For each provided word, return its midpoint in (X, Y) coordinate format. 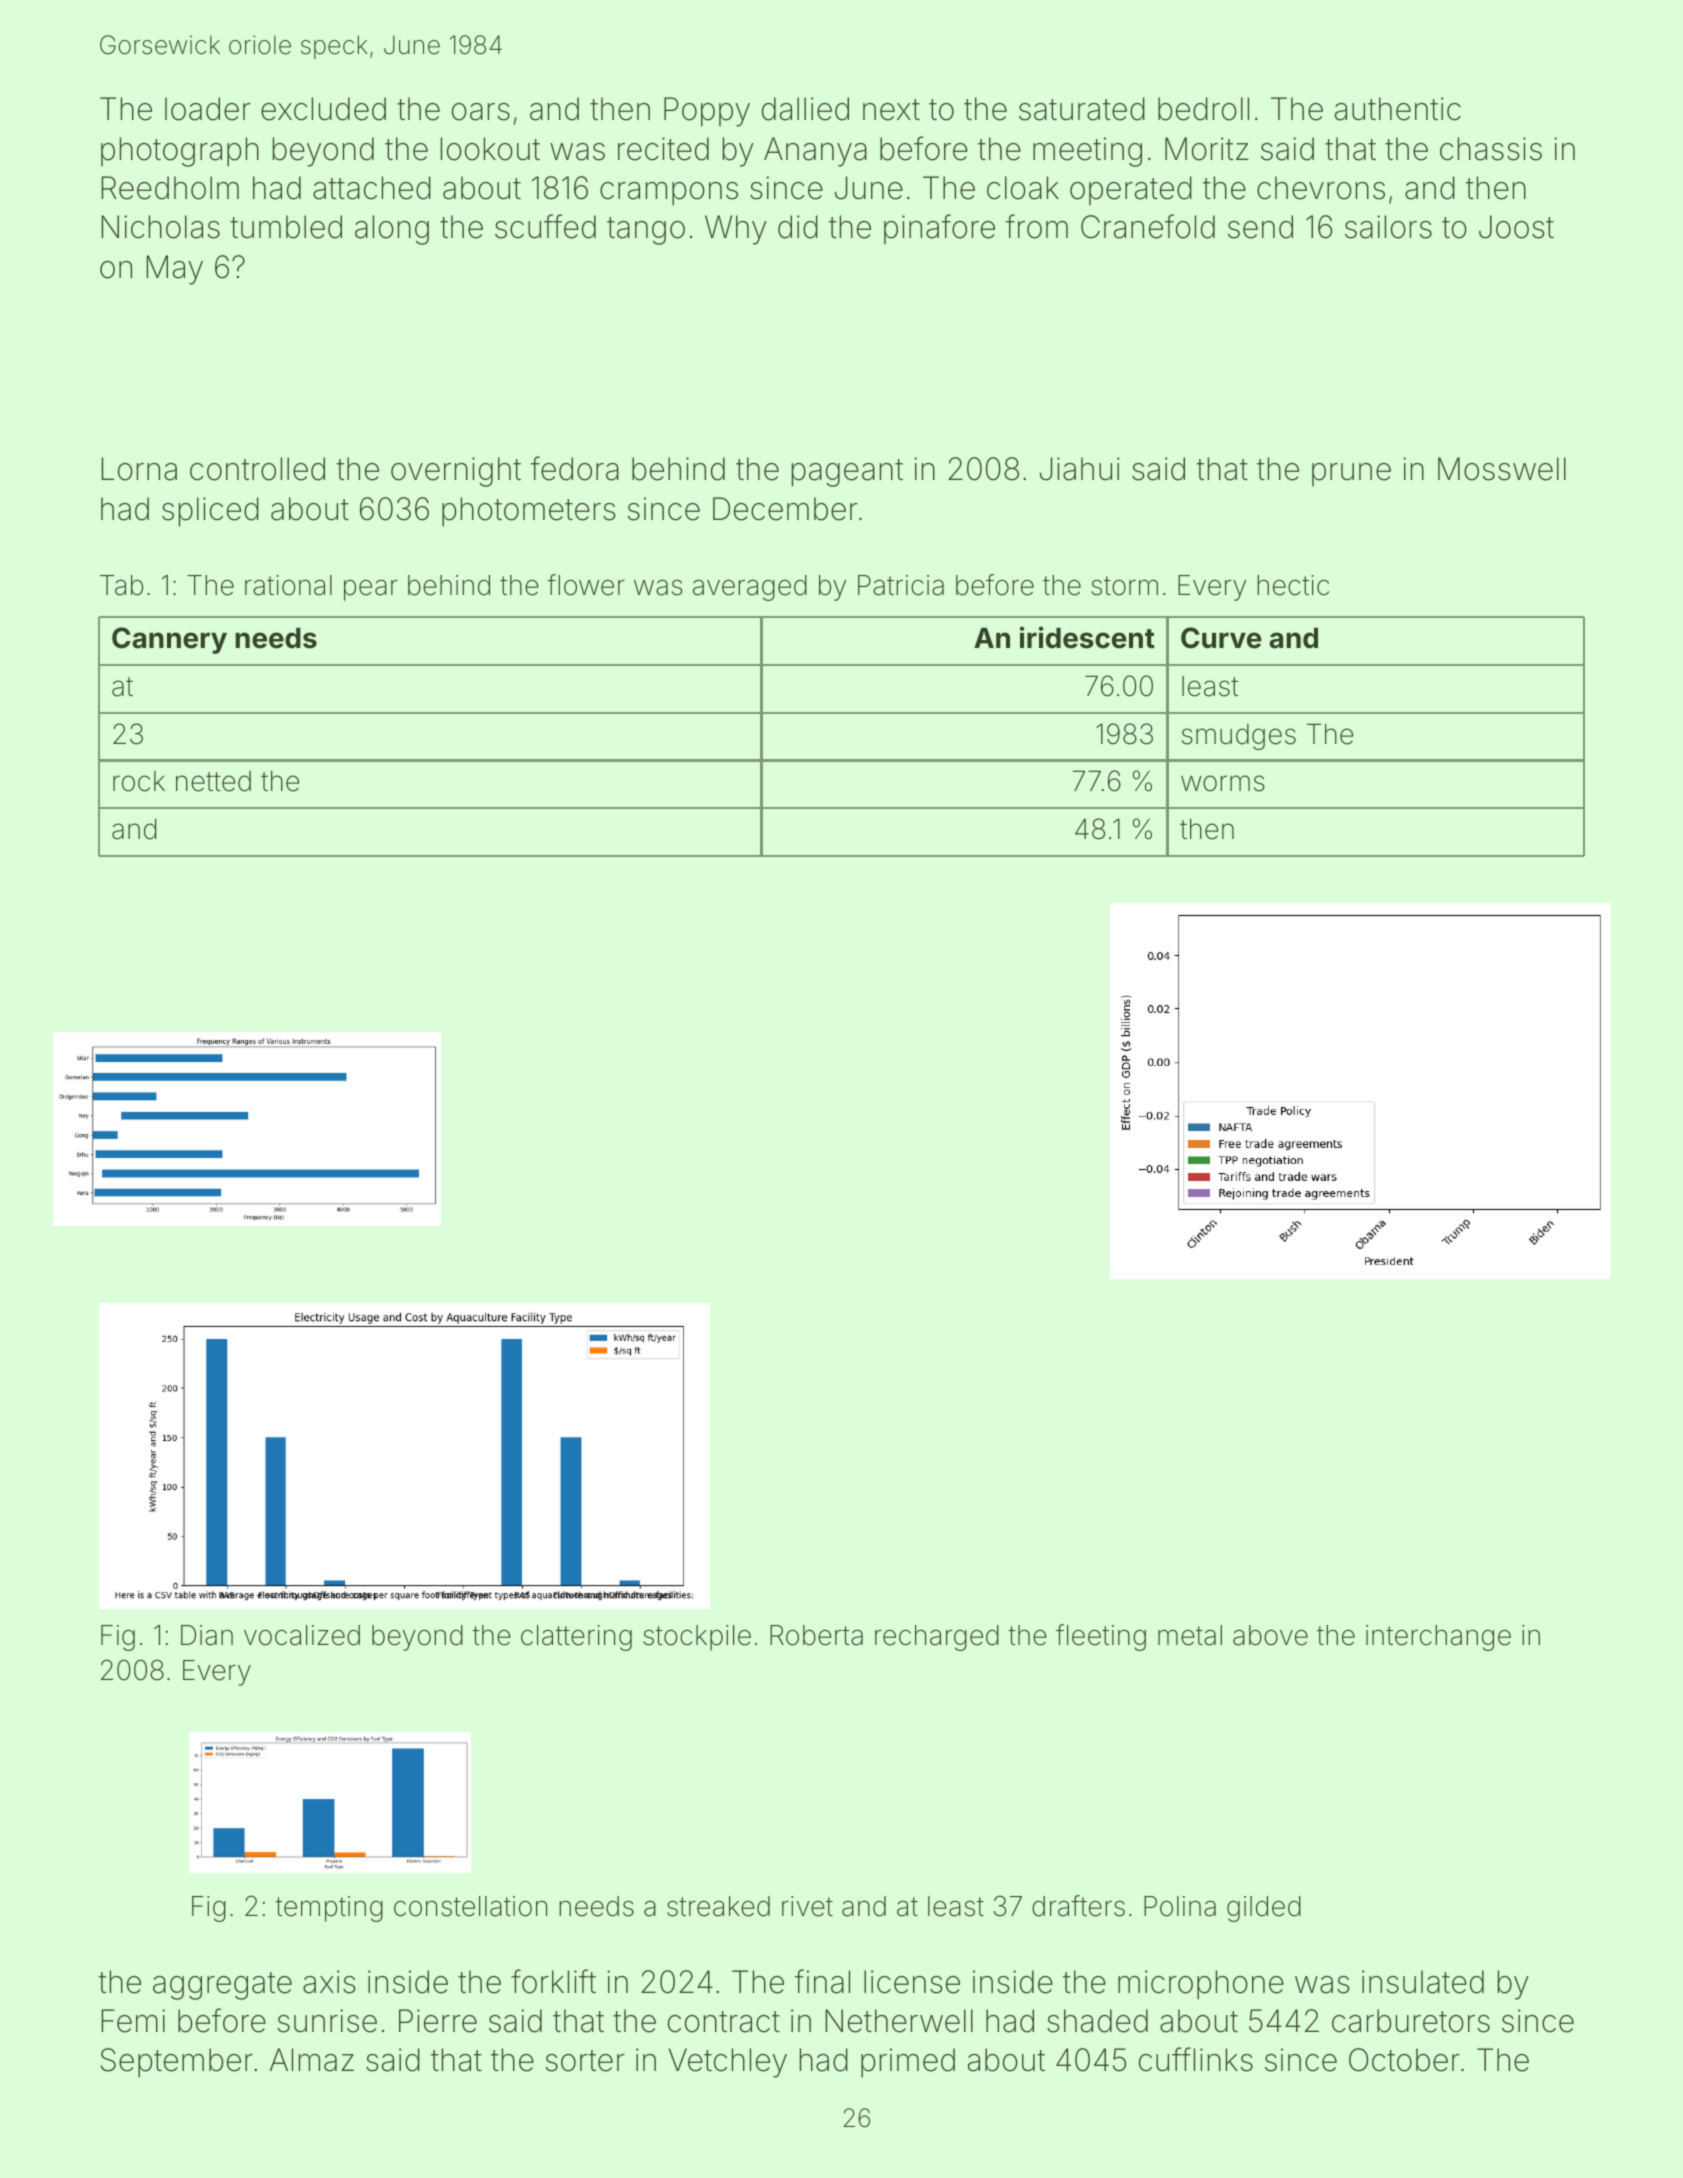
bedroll (1203, 109)
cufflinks (1196, 2059)
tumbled (286, 227)
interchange (1438, 1638)
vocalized (302, 1635)
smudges (1239, 737)
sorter (585, 2061)
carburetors (1411, 2021)
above (1270, 1635)
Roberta (816, 1635)
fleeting (1101, 1637)
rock (139, 781)
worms (1223, 783)
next (891, 110)
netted (213, 781)
